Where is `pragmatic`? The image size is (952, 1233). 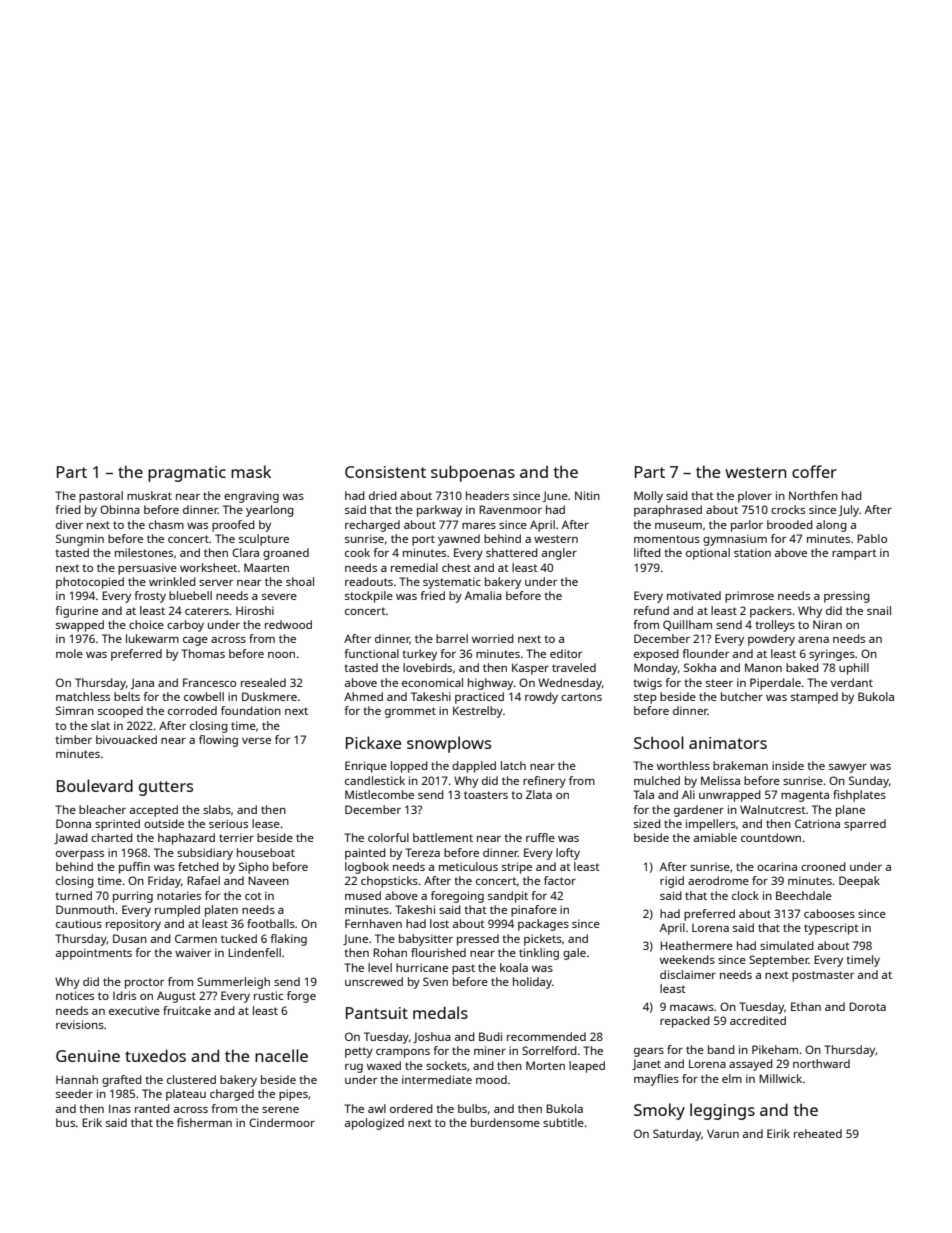 pragmatic is located at coordinates (187, 474).
